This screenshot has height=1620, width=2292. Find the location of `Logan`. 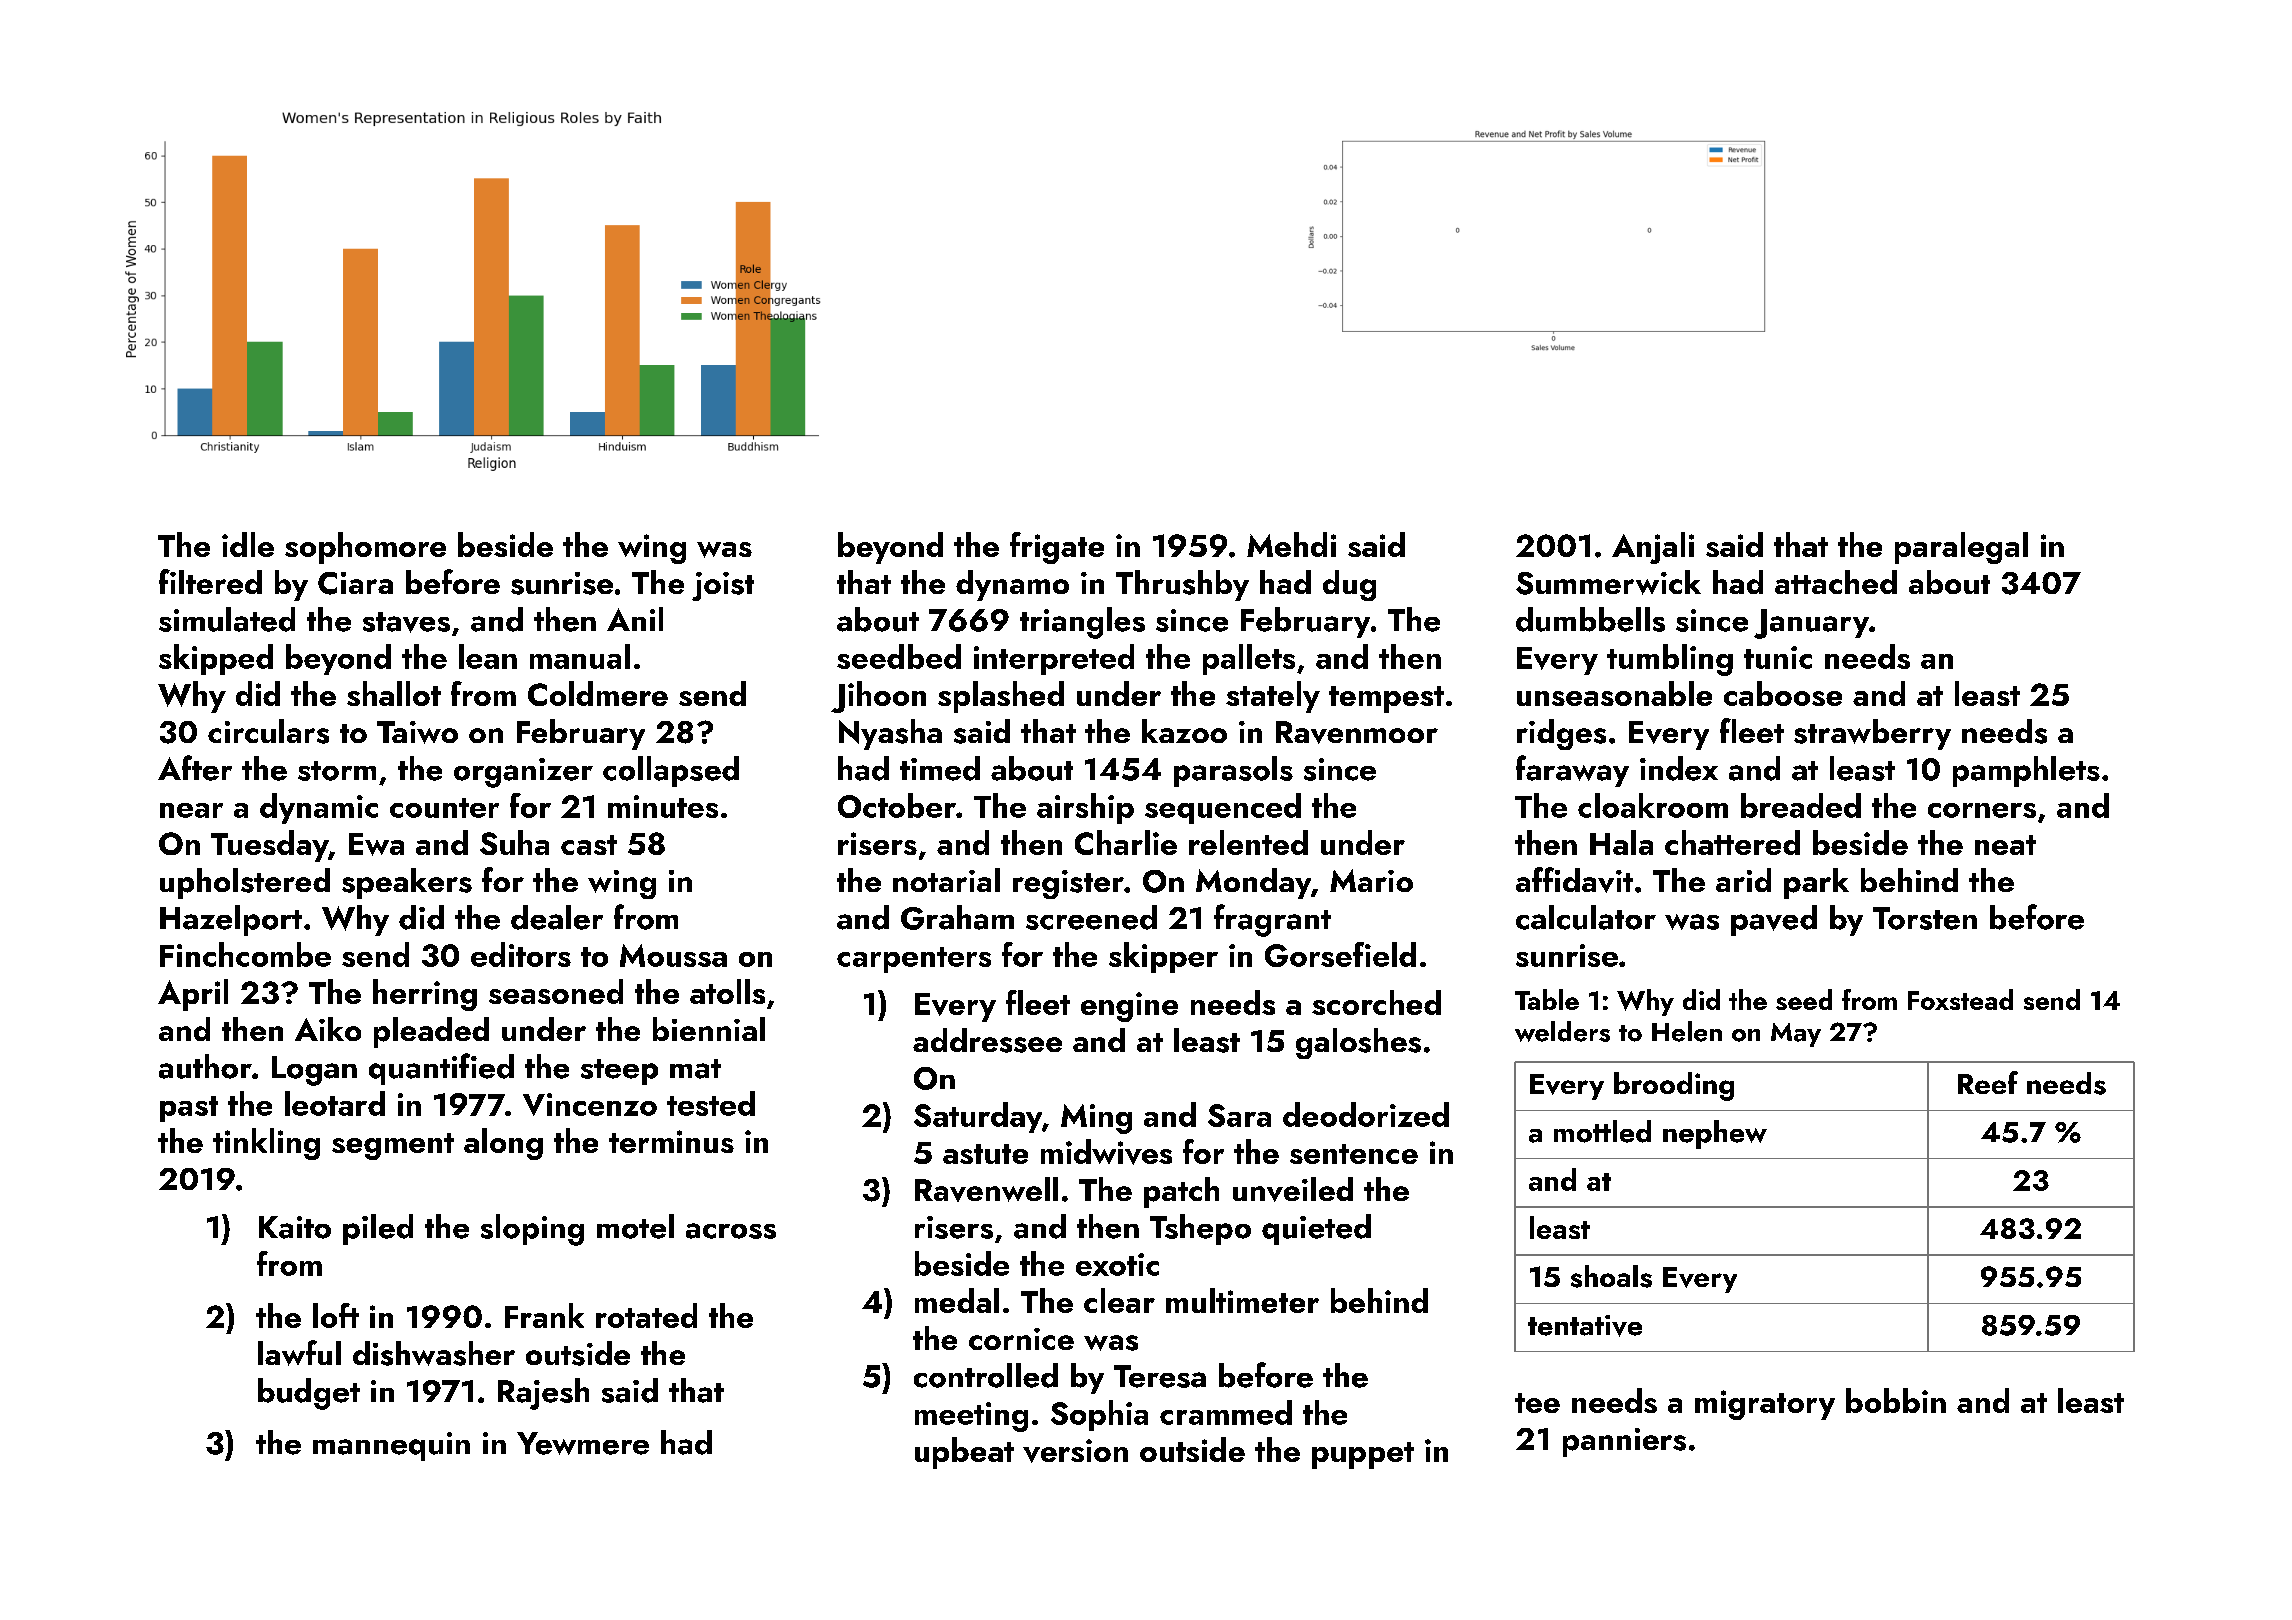

Logan is located at coordinates (314, 1071).
